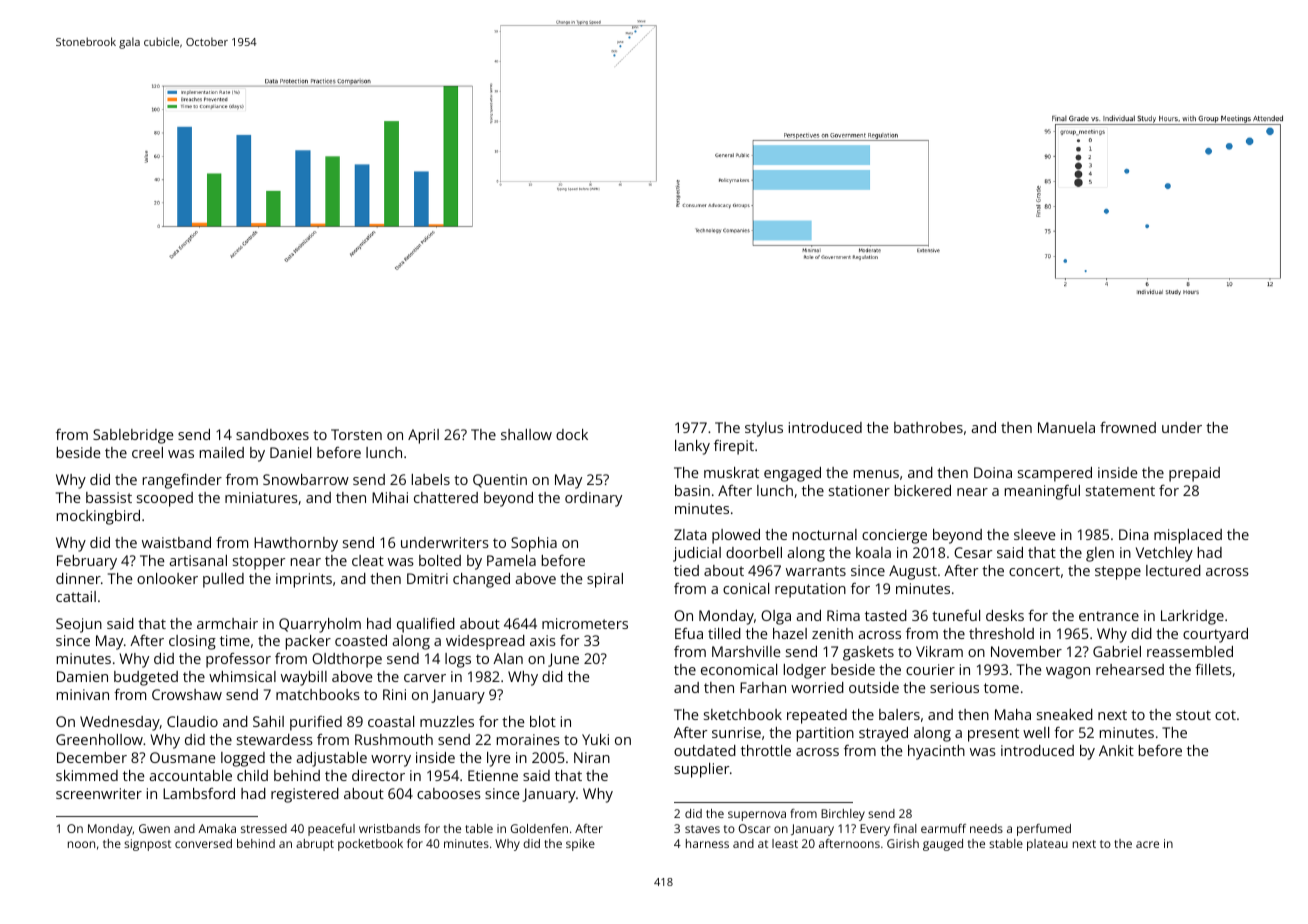  Describe the element at coordinates (757, 816) in the screenshot. I see `supernova` at that location.
